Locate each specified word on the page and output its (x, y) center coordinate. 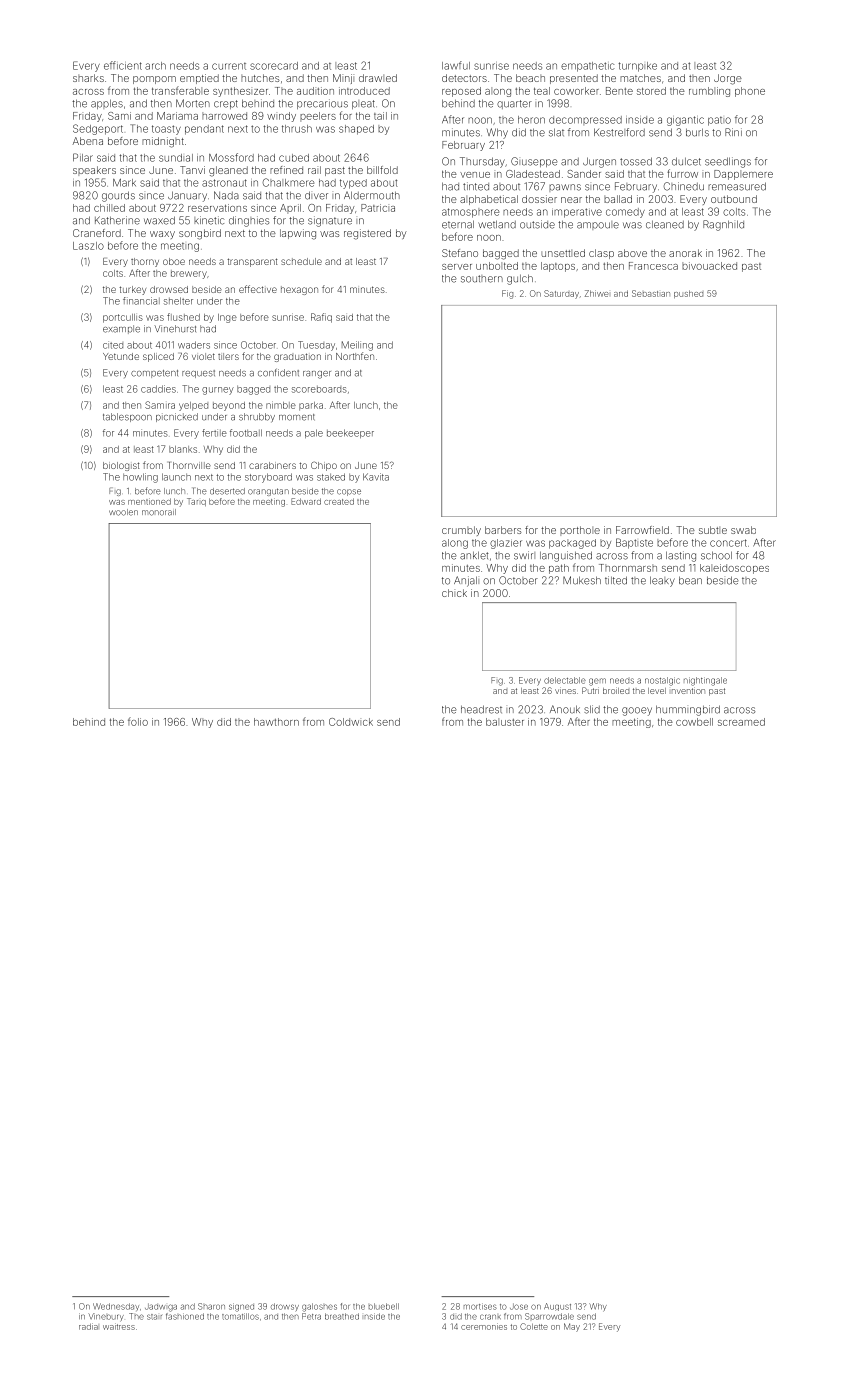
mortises (480, 1306)
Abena (87, 141)
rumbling (709, 92)
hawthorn (276, 722)
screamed (741, 722)
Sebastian (651, 293)
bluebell (384, 1306)
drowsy (285, 1307)
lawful (456, 65)
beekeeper (350, 433)
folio (138, 721)
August (557, 1307)
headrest (481, 709)
